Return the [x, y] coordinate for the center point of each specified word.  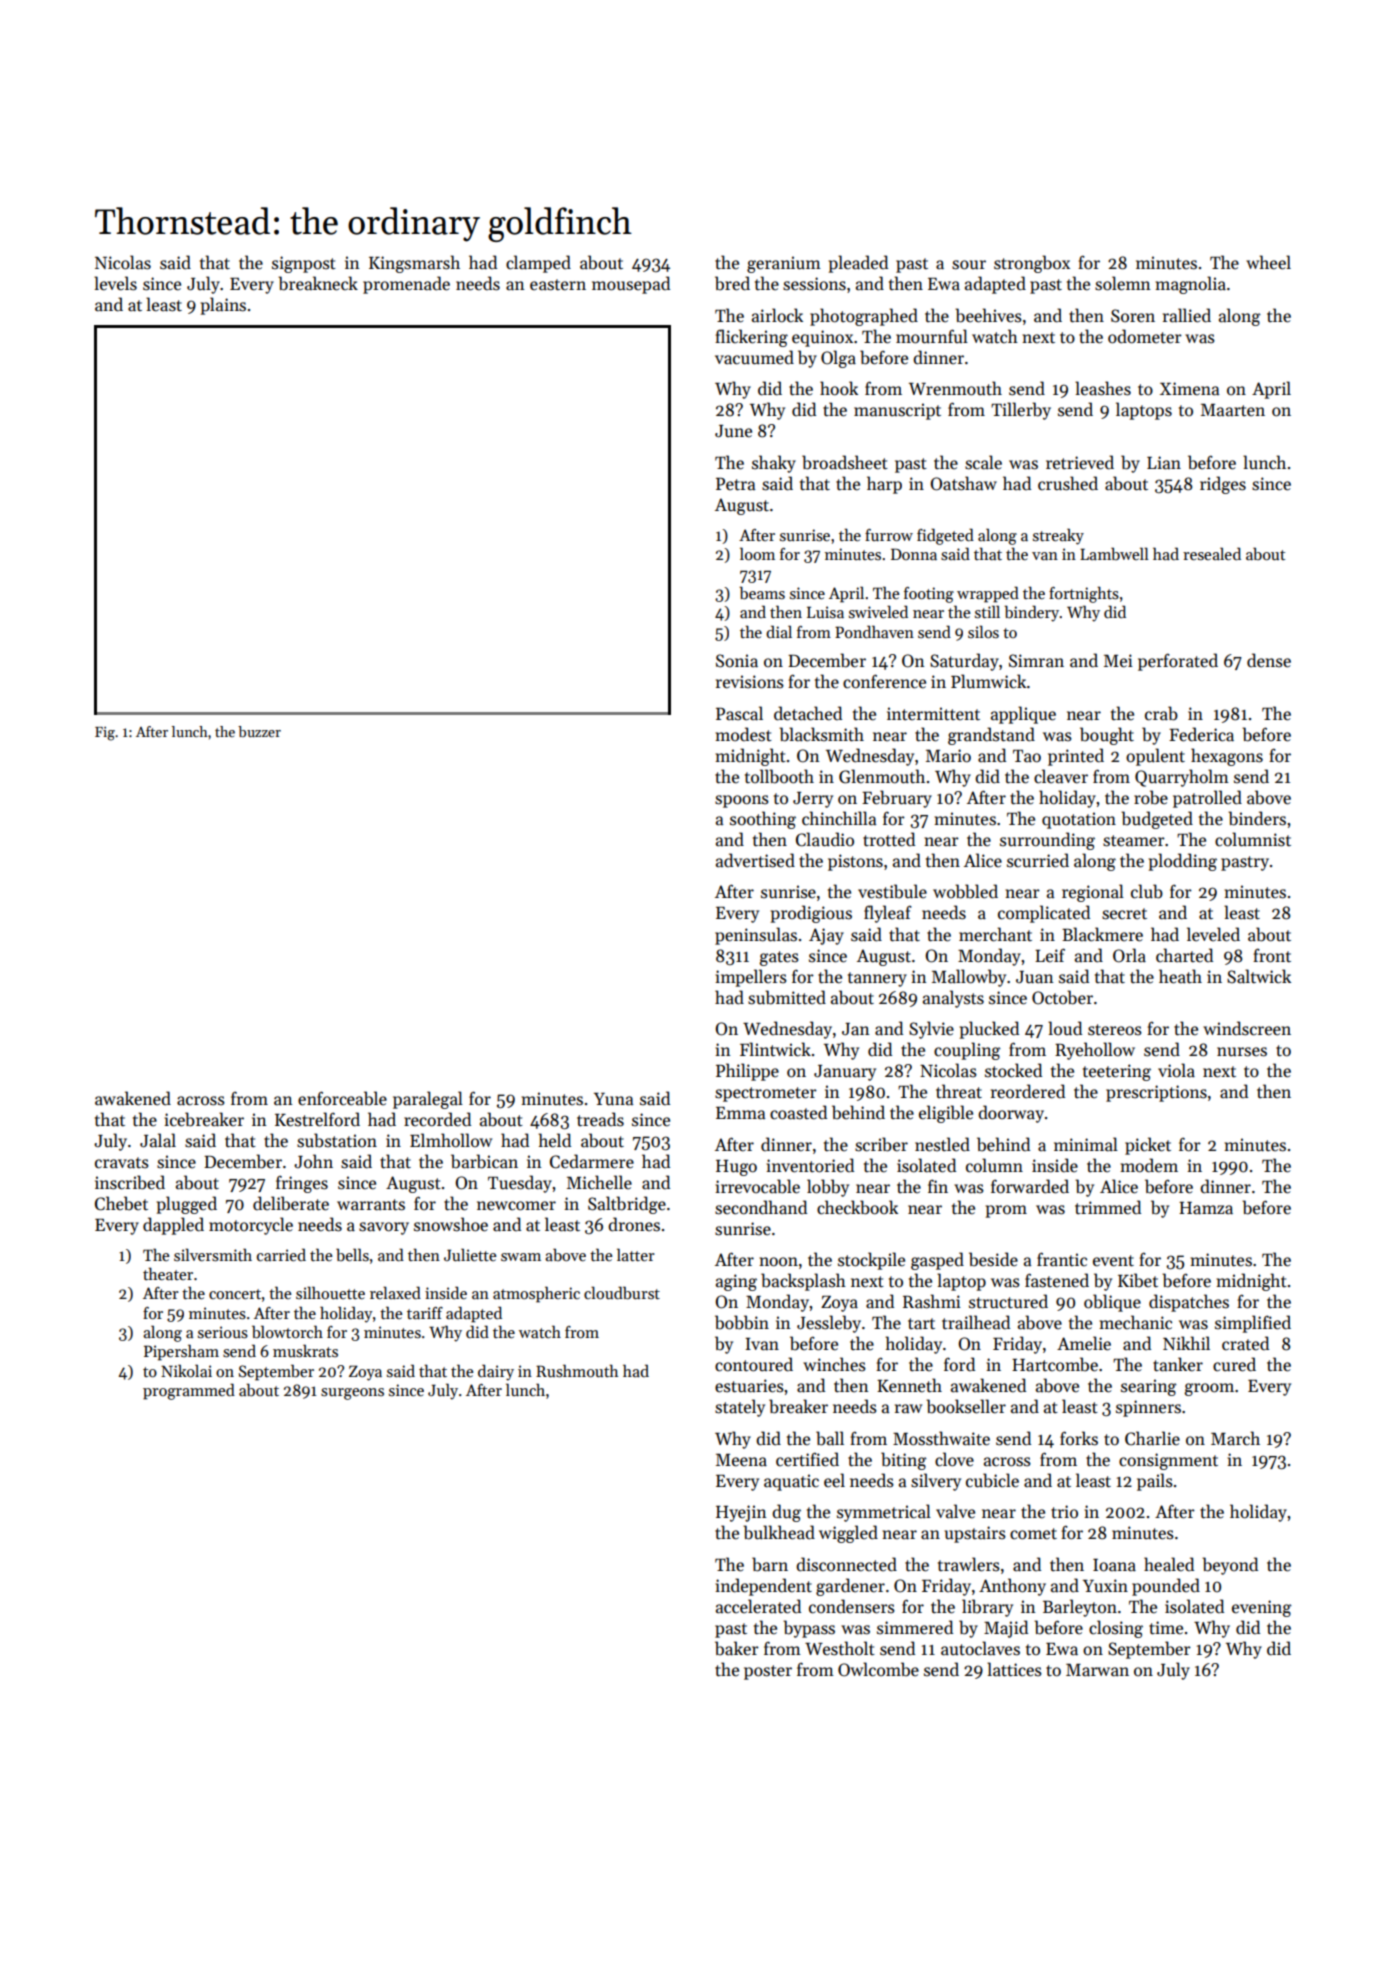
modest [743, 734]
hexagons [1227, 757]
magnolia [1190, 285]
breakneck [318, 283]
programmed [189, 1391]
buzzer [259, 731]
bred [732, 283]
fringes [302, 1184]
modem [1149, 1165]
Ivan [762, 1344]
